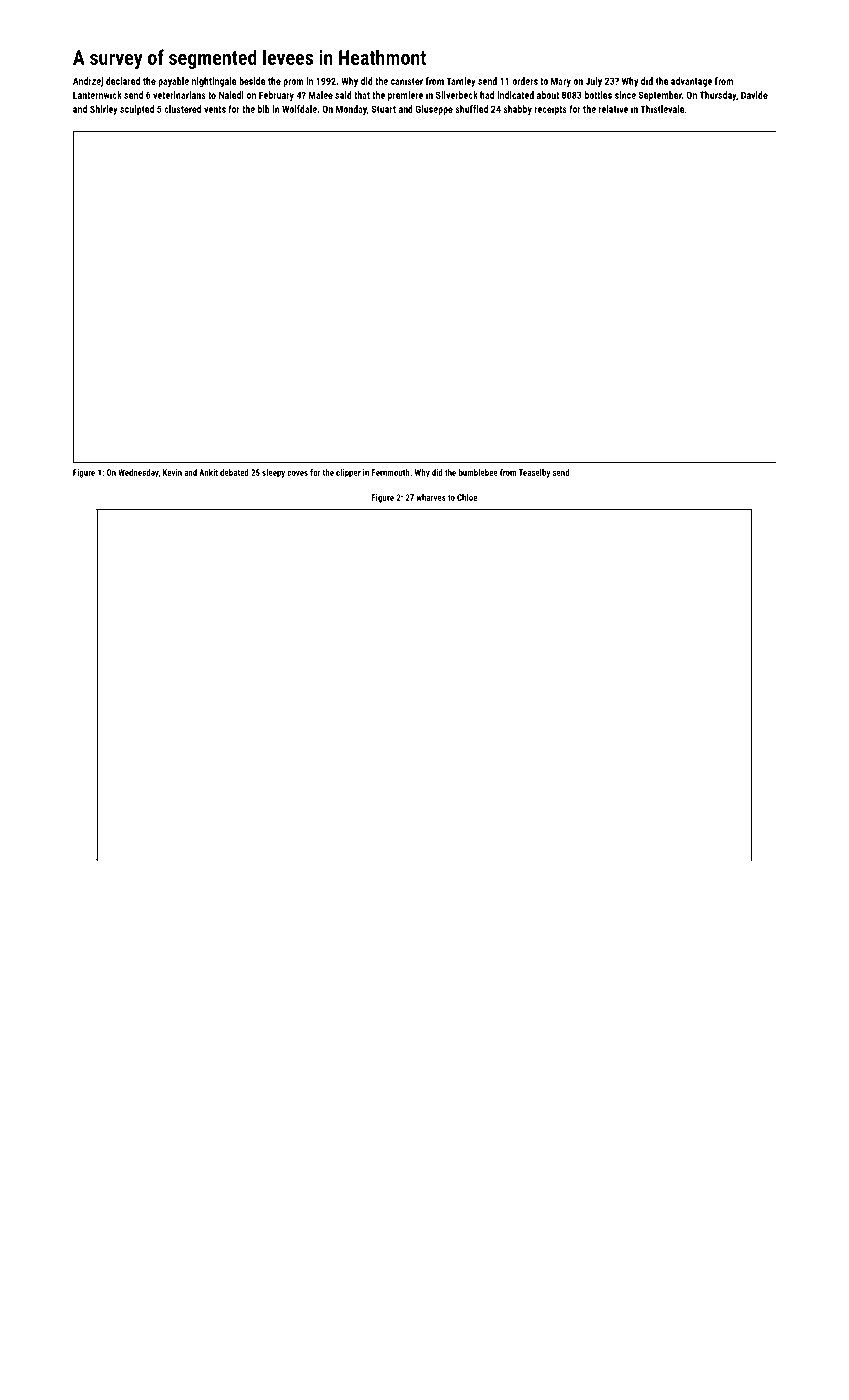 The image size is (849, 1400). Describe the element at coordinates (215, 109) in the page. I see `vents` at that location.
